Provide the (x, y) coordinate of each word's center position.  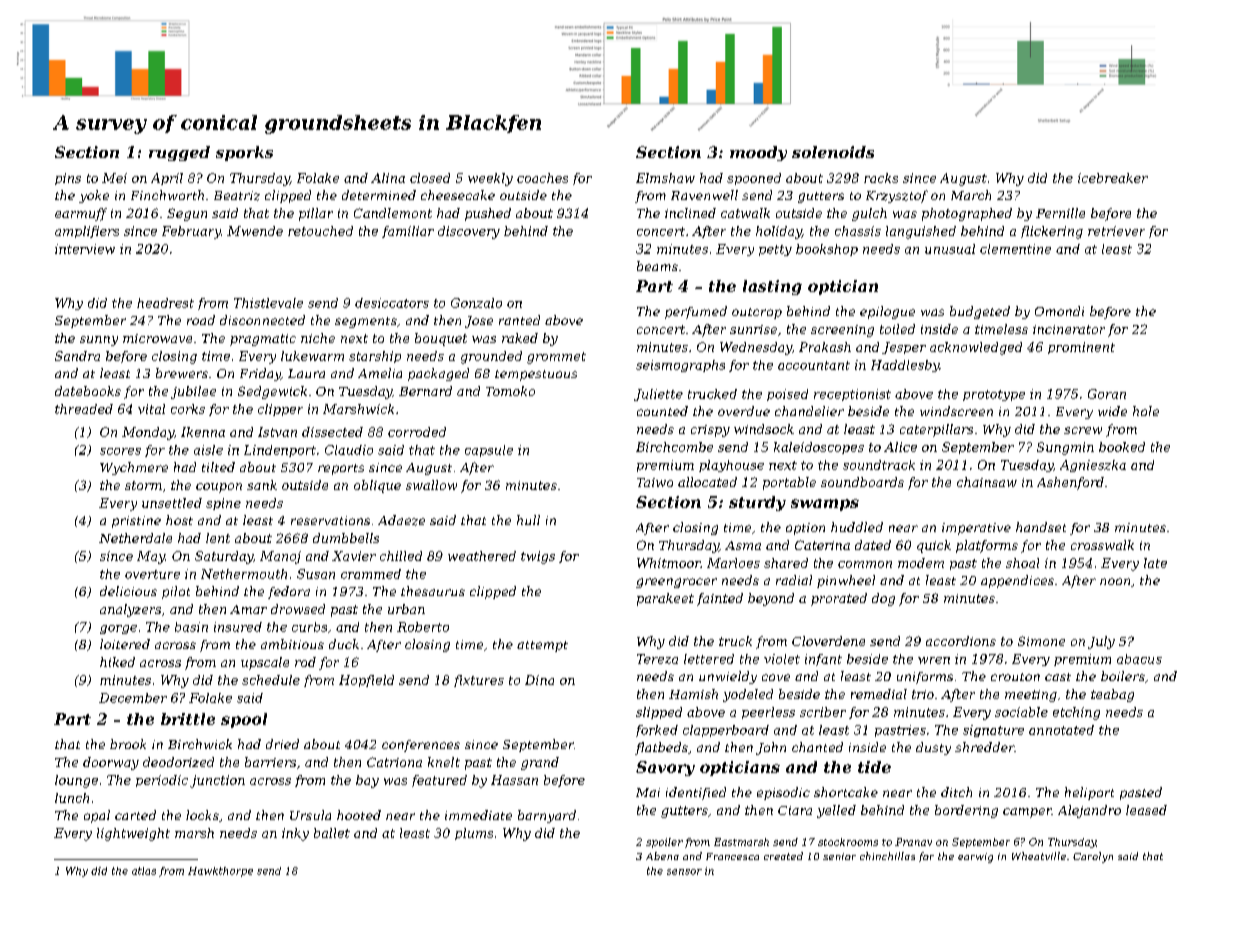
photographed (967, 214)
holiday (779, 232)
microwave (157, 338)
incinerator (1069, 329)
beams (657, 266)
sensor (684, 872)
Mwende (255, 231)
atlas (144, 871)
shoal (1022, 563)
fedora (289, 592)
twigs (538, 557)
